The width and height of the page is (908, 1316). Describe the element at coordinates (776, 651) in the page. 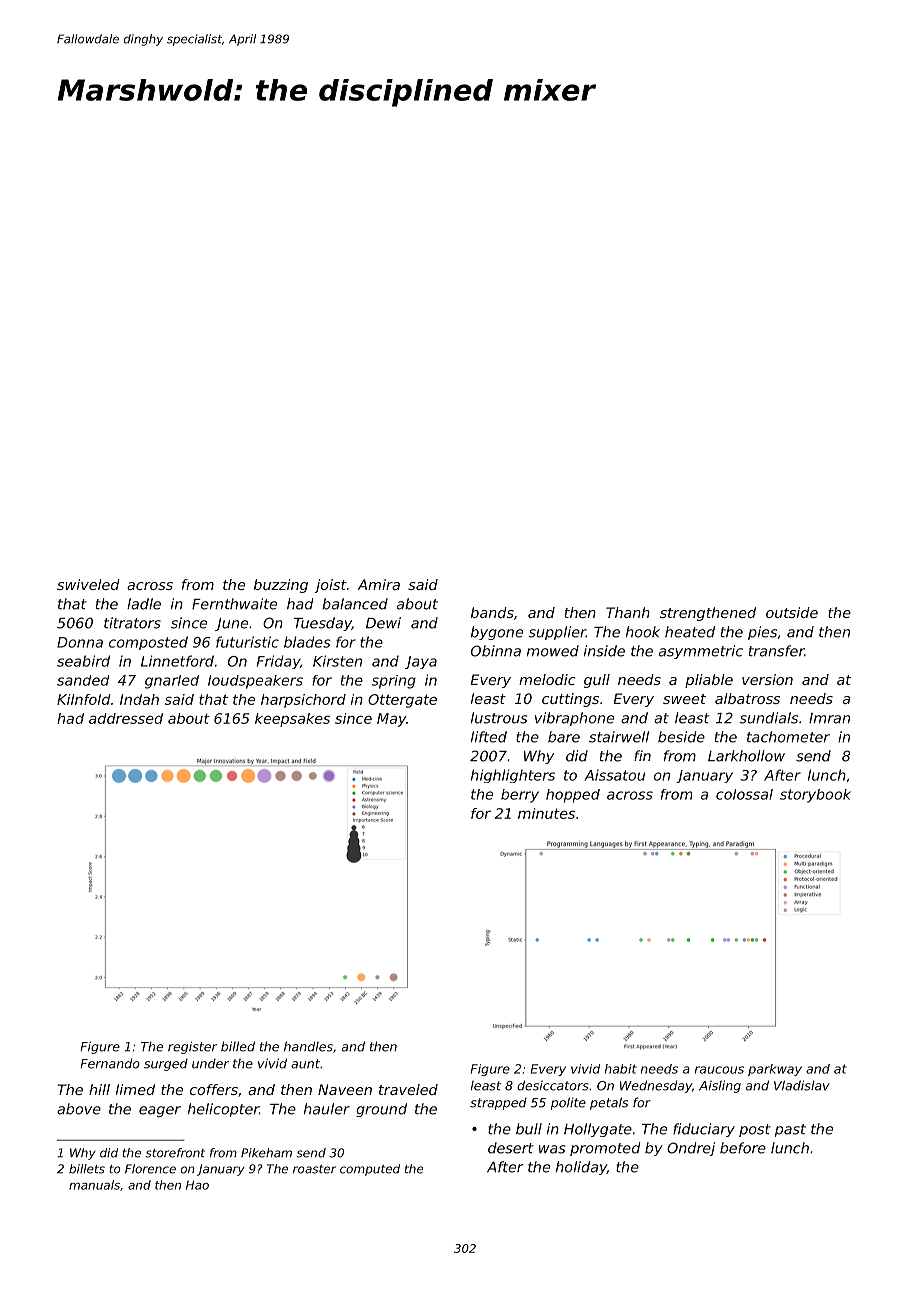

I see `transfer` at that location.
